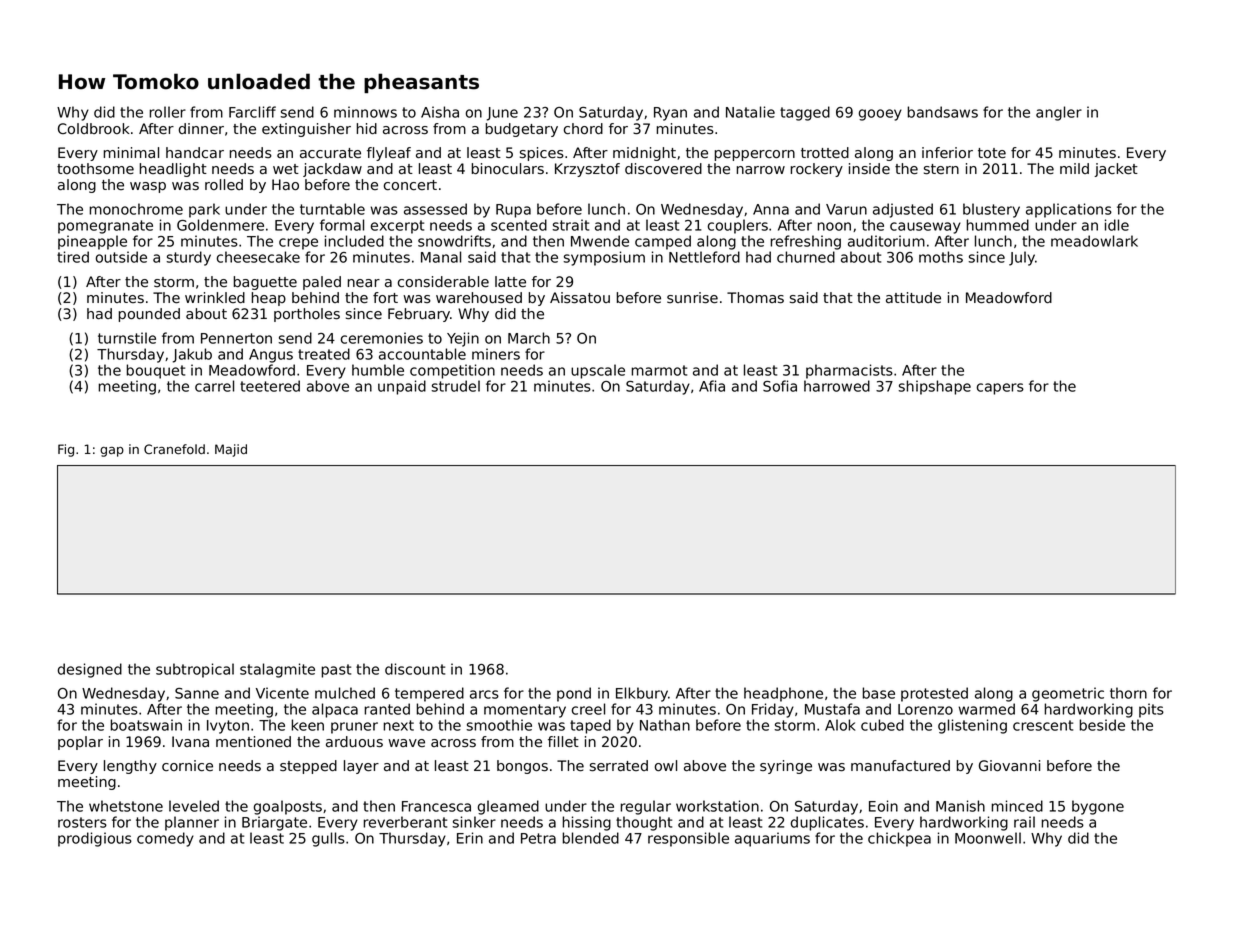 The height and width of the screenshot is (952, 1233). I want to click on upscale, so click(598, 371).
